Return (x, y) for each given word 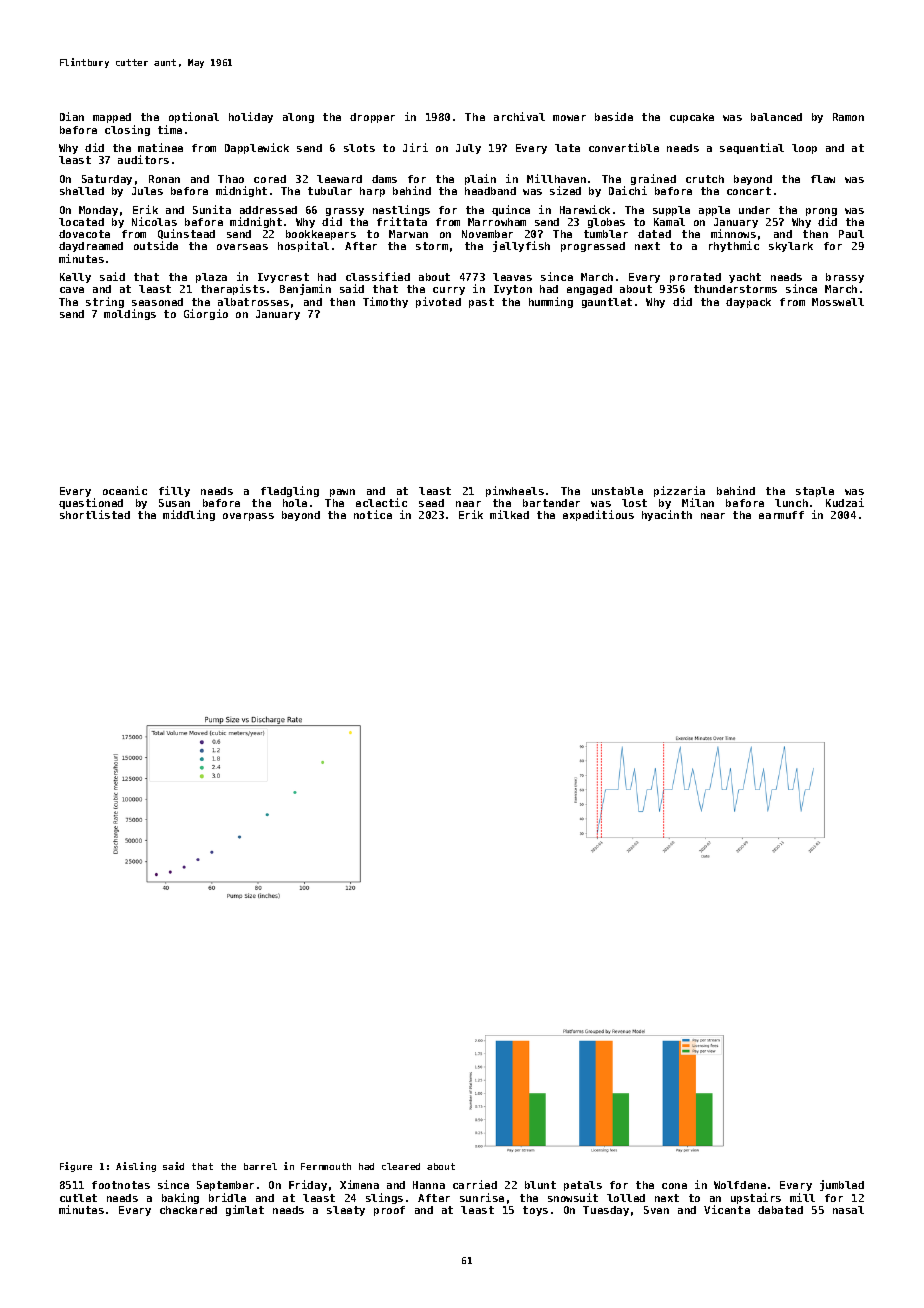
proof (389, 1211)
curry (449, 291)
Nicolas (154, 221)
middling (189, 515)
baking (180, 1198)
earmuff (781, 515)
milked (509, 514)
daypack (748, 303)
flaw (823, 179)
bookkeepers (321, 235)
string (105, 302)
